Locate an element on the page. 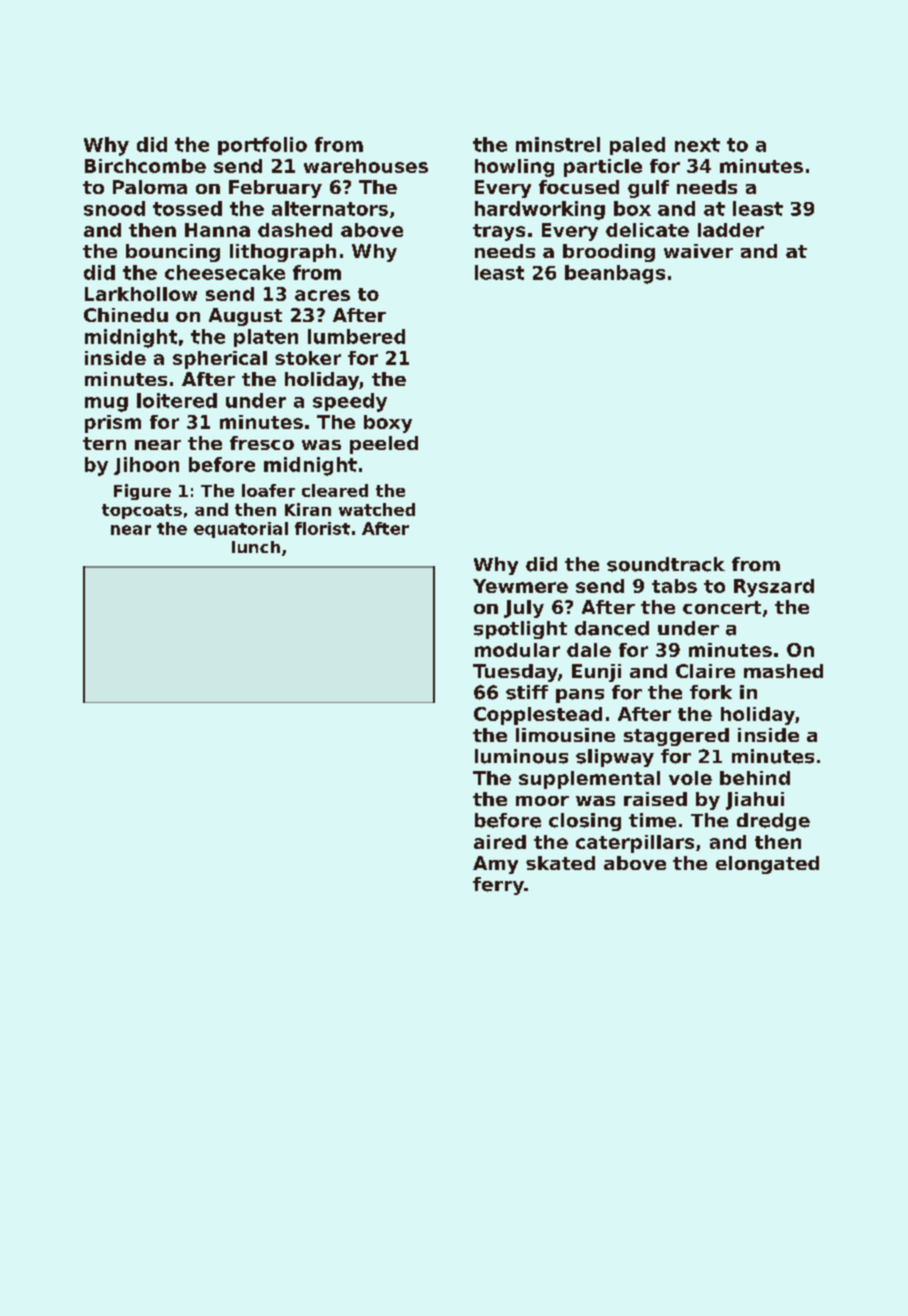 The width and height of the page is (908, 1316). acres is located at coordinates (322, 295).
